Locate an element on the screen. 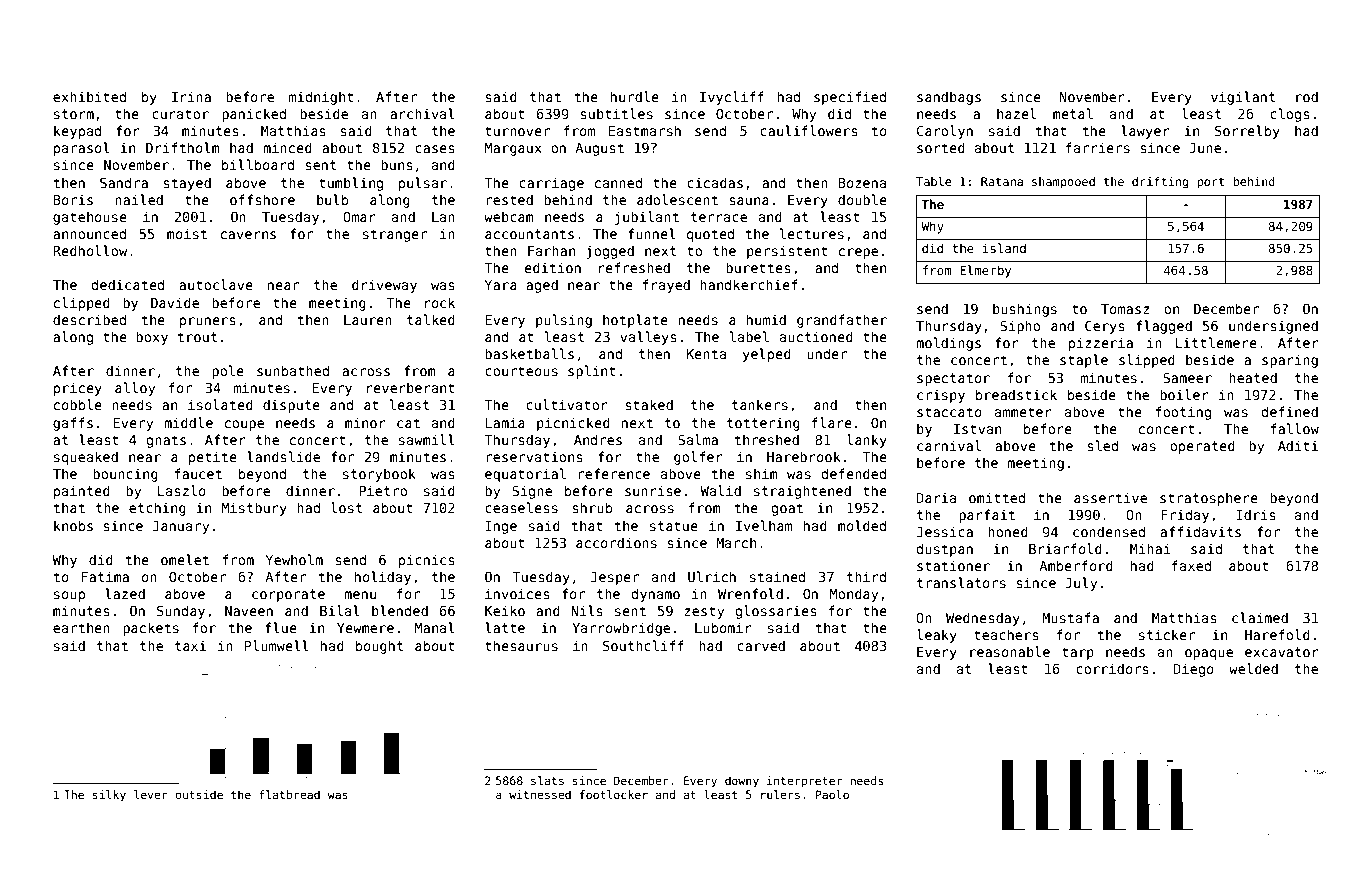  carved is located at coordinates (761, 645).
